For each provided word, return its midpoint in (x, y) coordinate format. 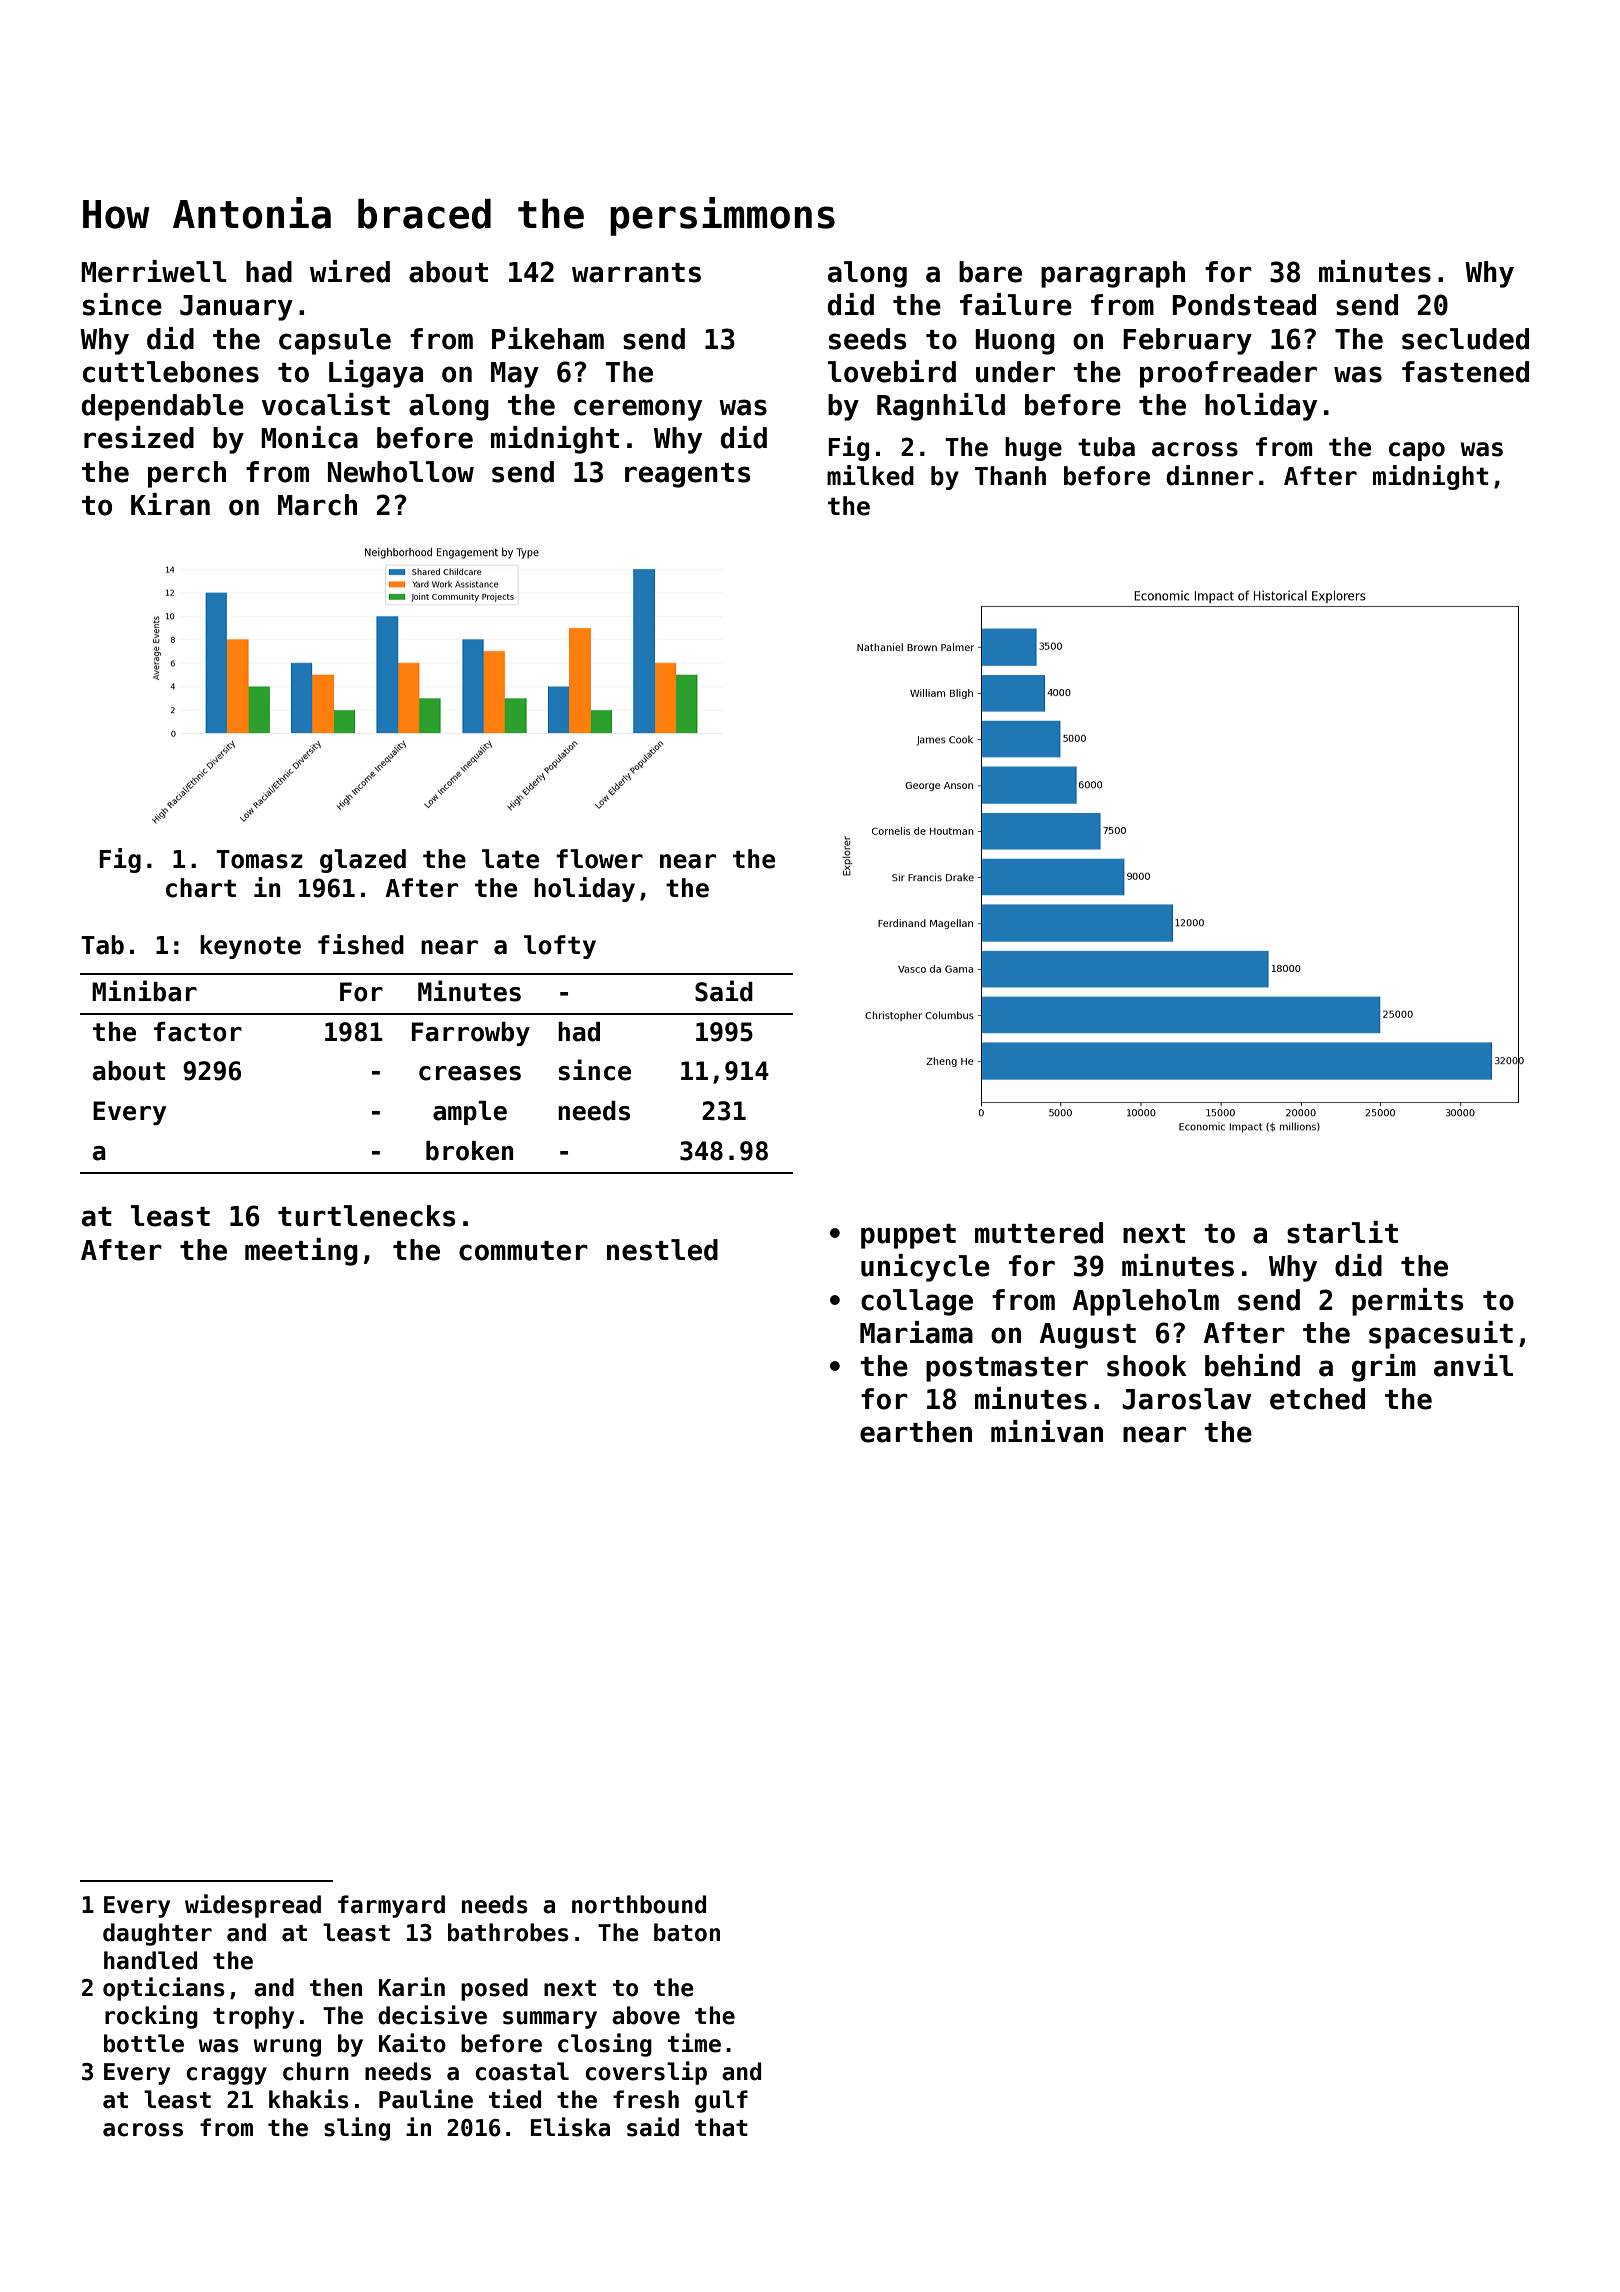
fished (361, 944)
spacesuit (1441, 1335)
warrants (636, 273)
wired (350, 271)
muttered (1039, 1233)
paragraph (1113, 274)
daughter (157, 1934)
